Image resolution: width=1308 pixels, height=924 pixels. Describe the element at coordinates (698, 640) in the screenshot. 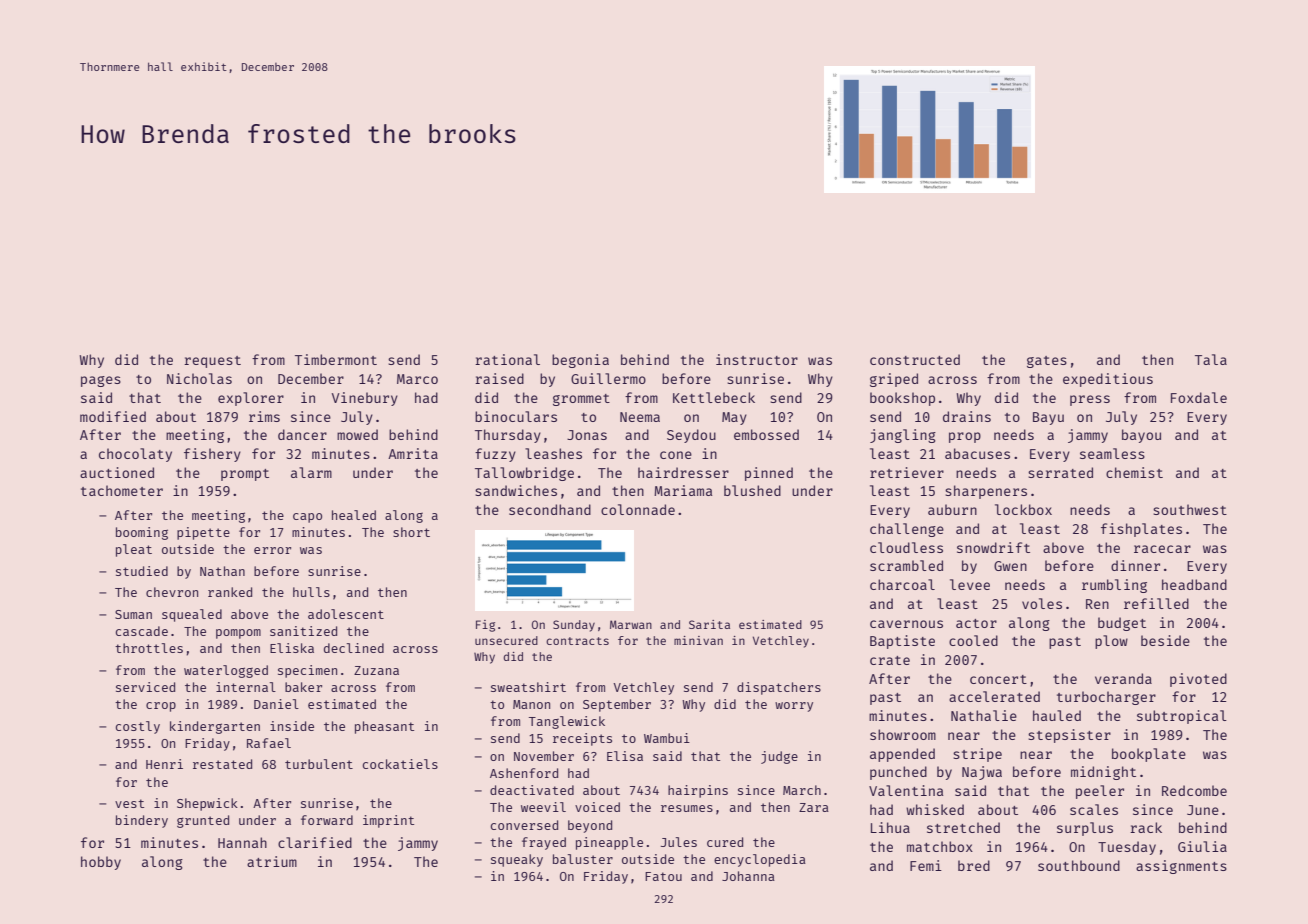

I see `minivan` at that location.
